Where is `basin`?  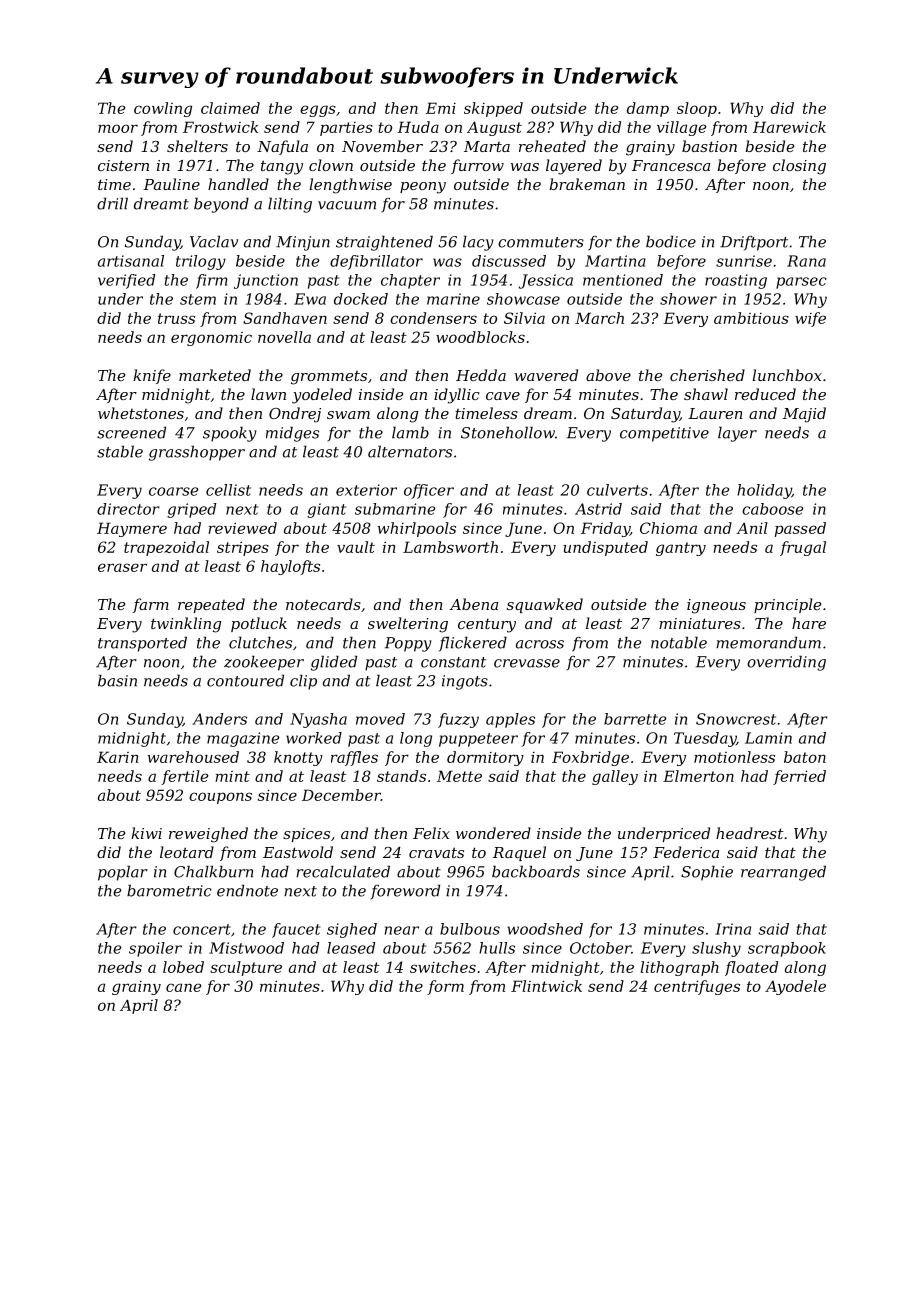 basin is located at coordinates (117, 680).
